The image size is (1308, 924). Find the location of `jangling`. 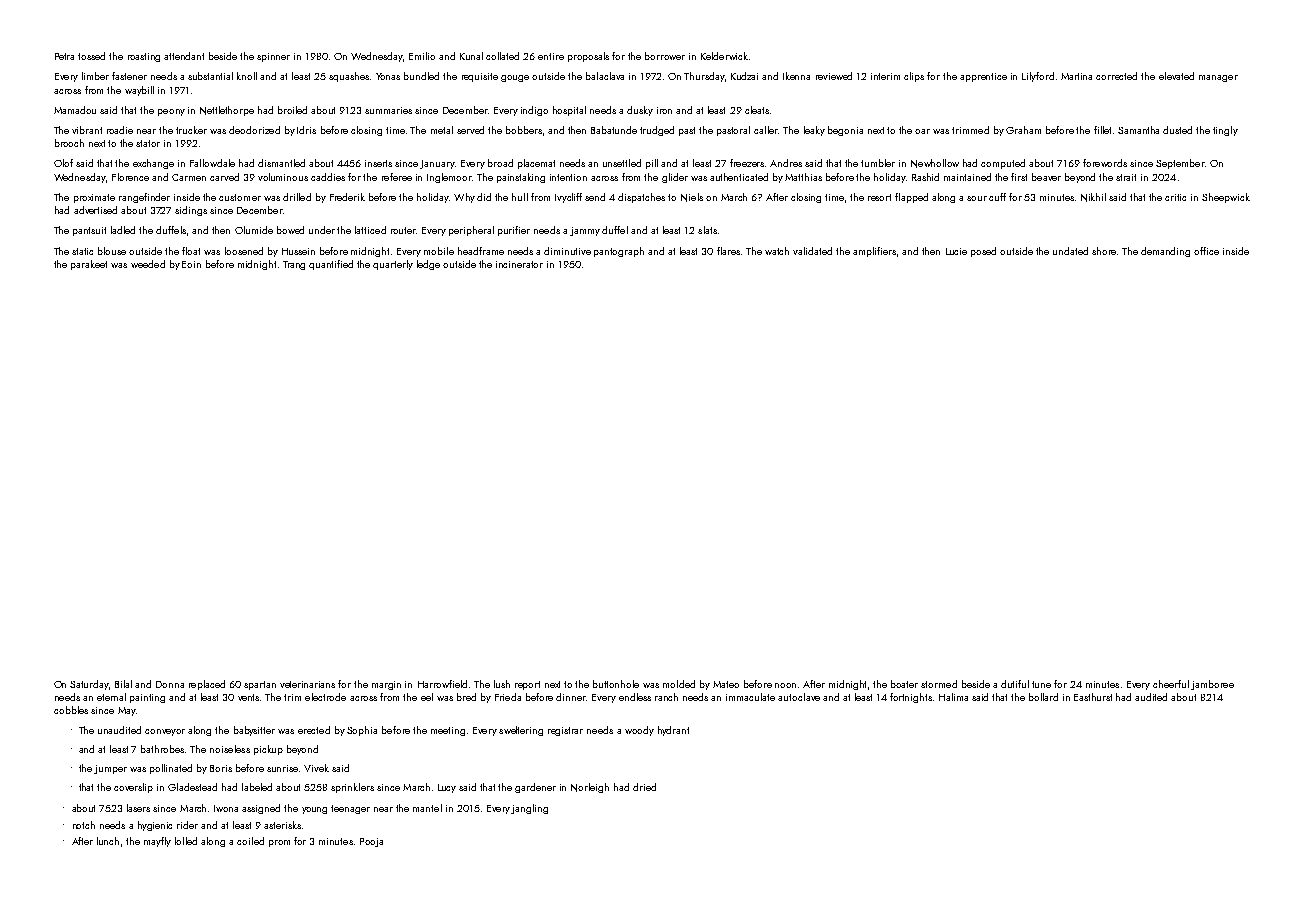

jangling is located at coordinates (529, 809).
